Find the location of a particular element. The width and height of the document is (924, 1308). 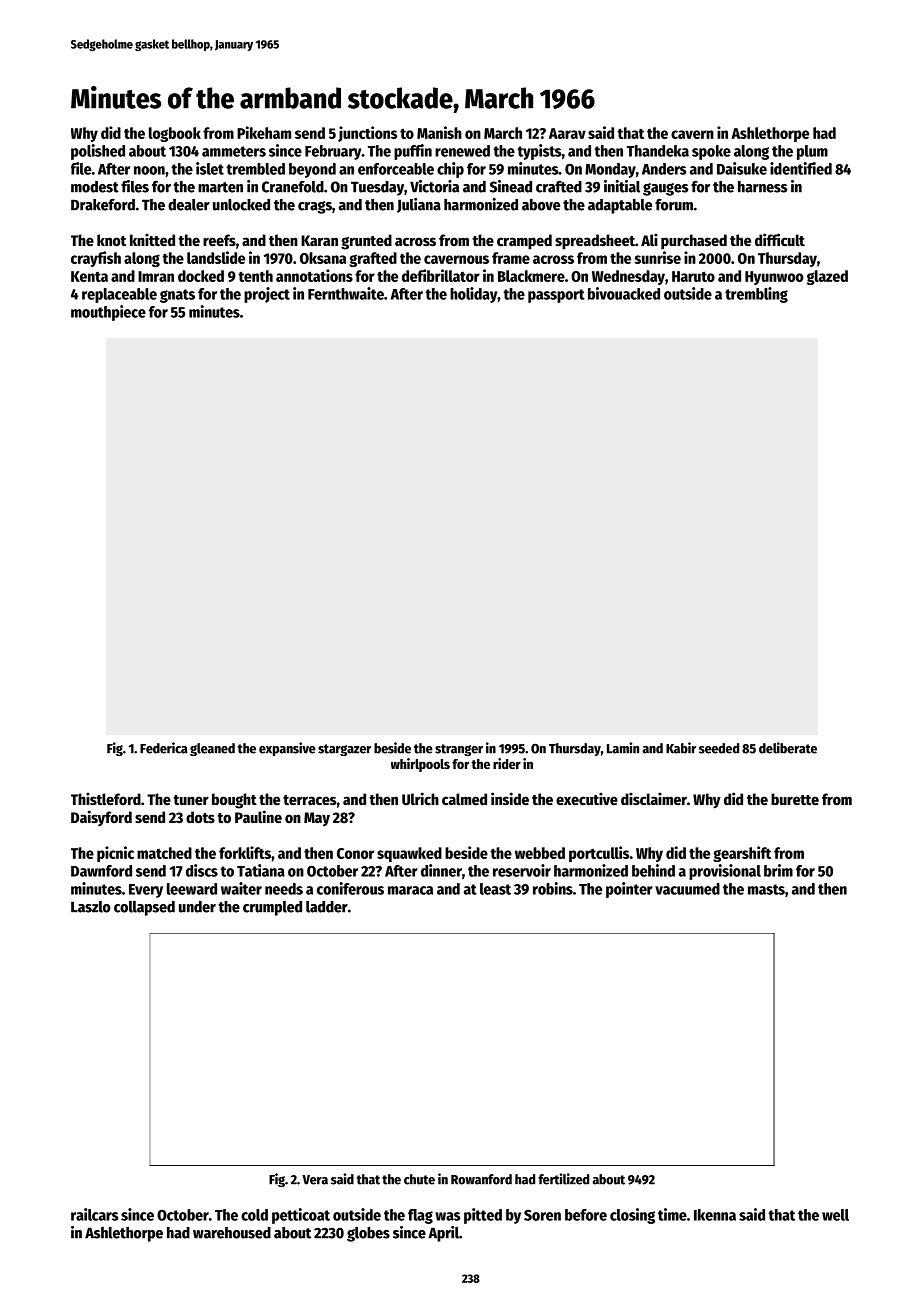

warehoused is located at coordinates (232, 1233).
